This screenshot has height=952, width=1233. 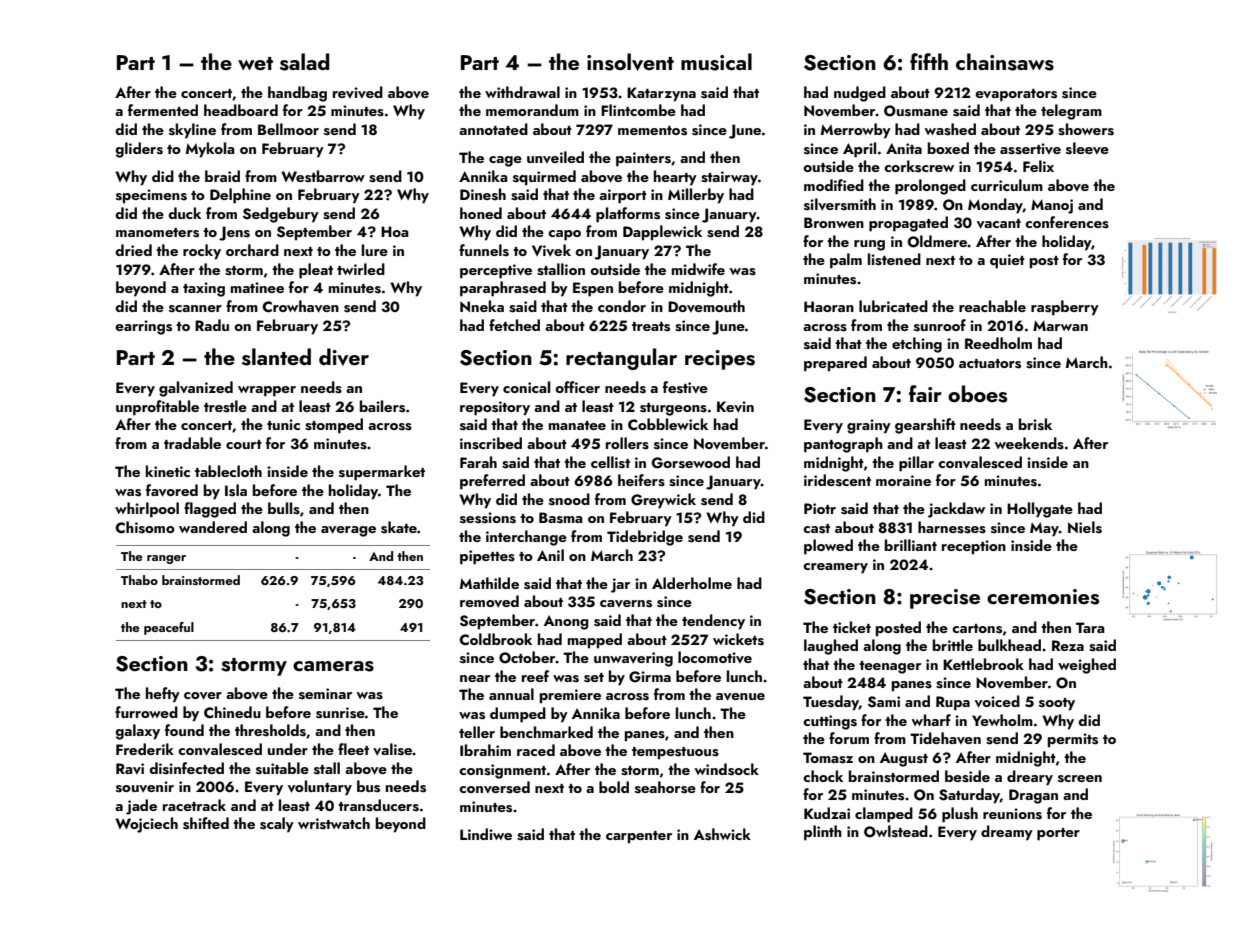 What do you see at coordinates (495, 408) in the screenshot?
I see `repository` at bounding box center [495, 408].
